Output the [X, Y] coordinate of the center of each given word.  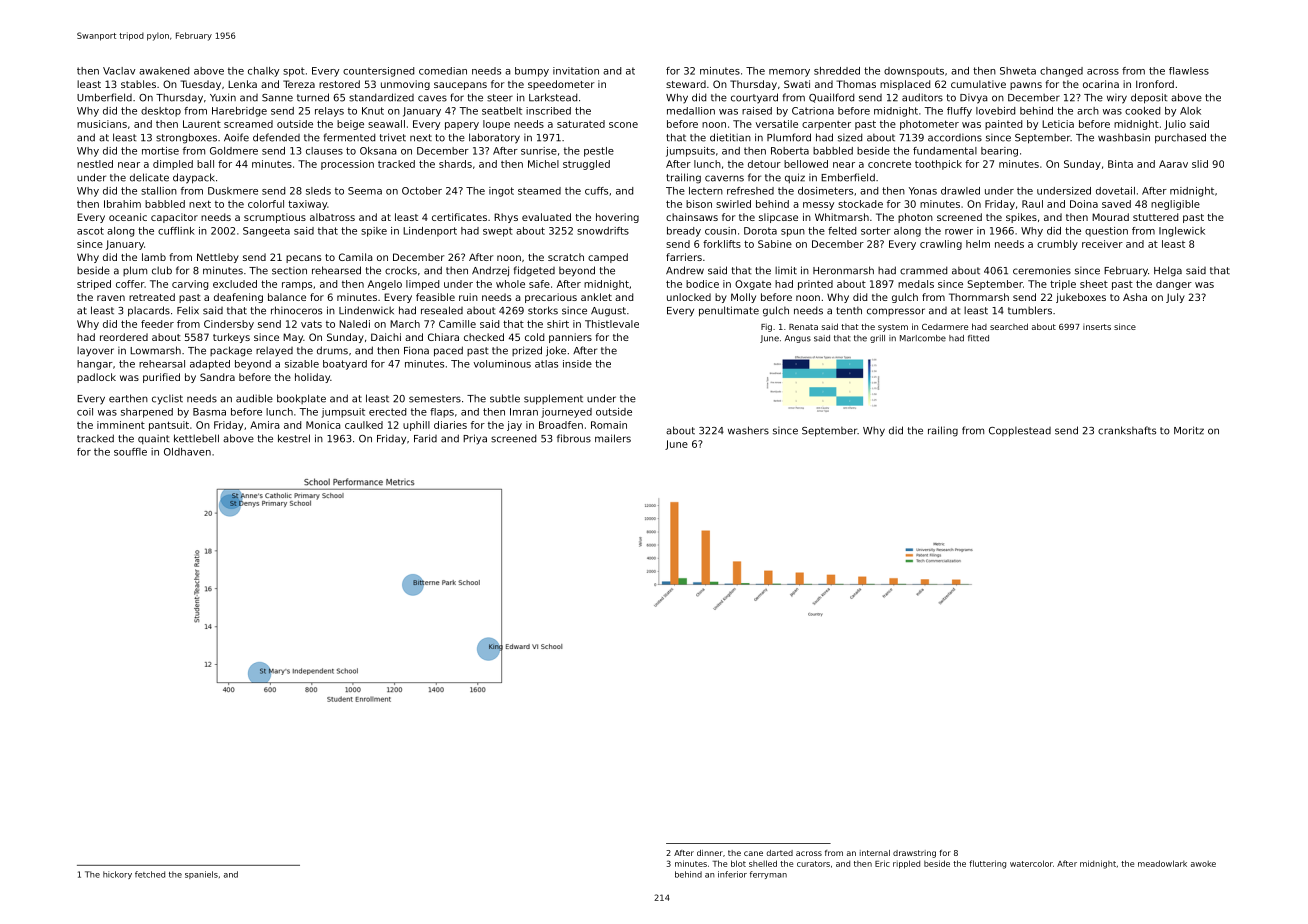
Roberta [790, 151]
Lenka [242, 84]
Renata [803, 327]
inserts [1097, 327]
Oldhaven [187, 452]
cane [753, 853]
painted [1003, 125]
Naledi [354, 324]
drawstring [914, 854]
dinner [710, 853]
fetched [150, 874]
